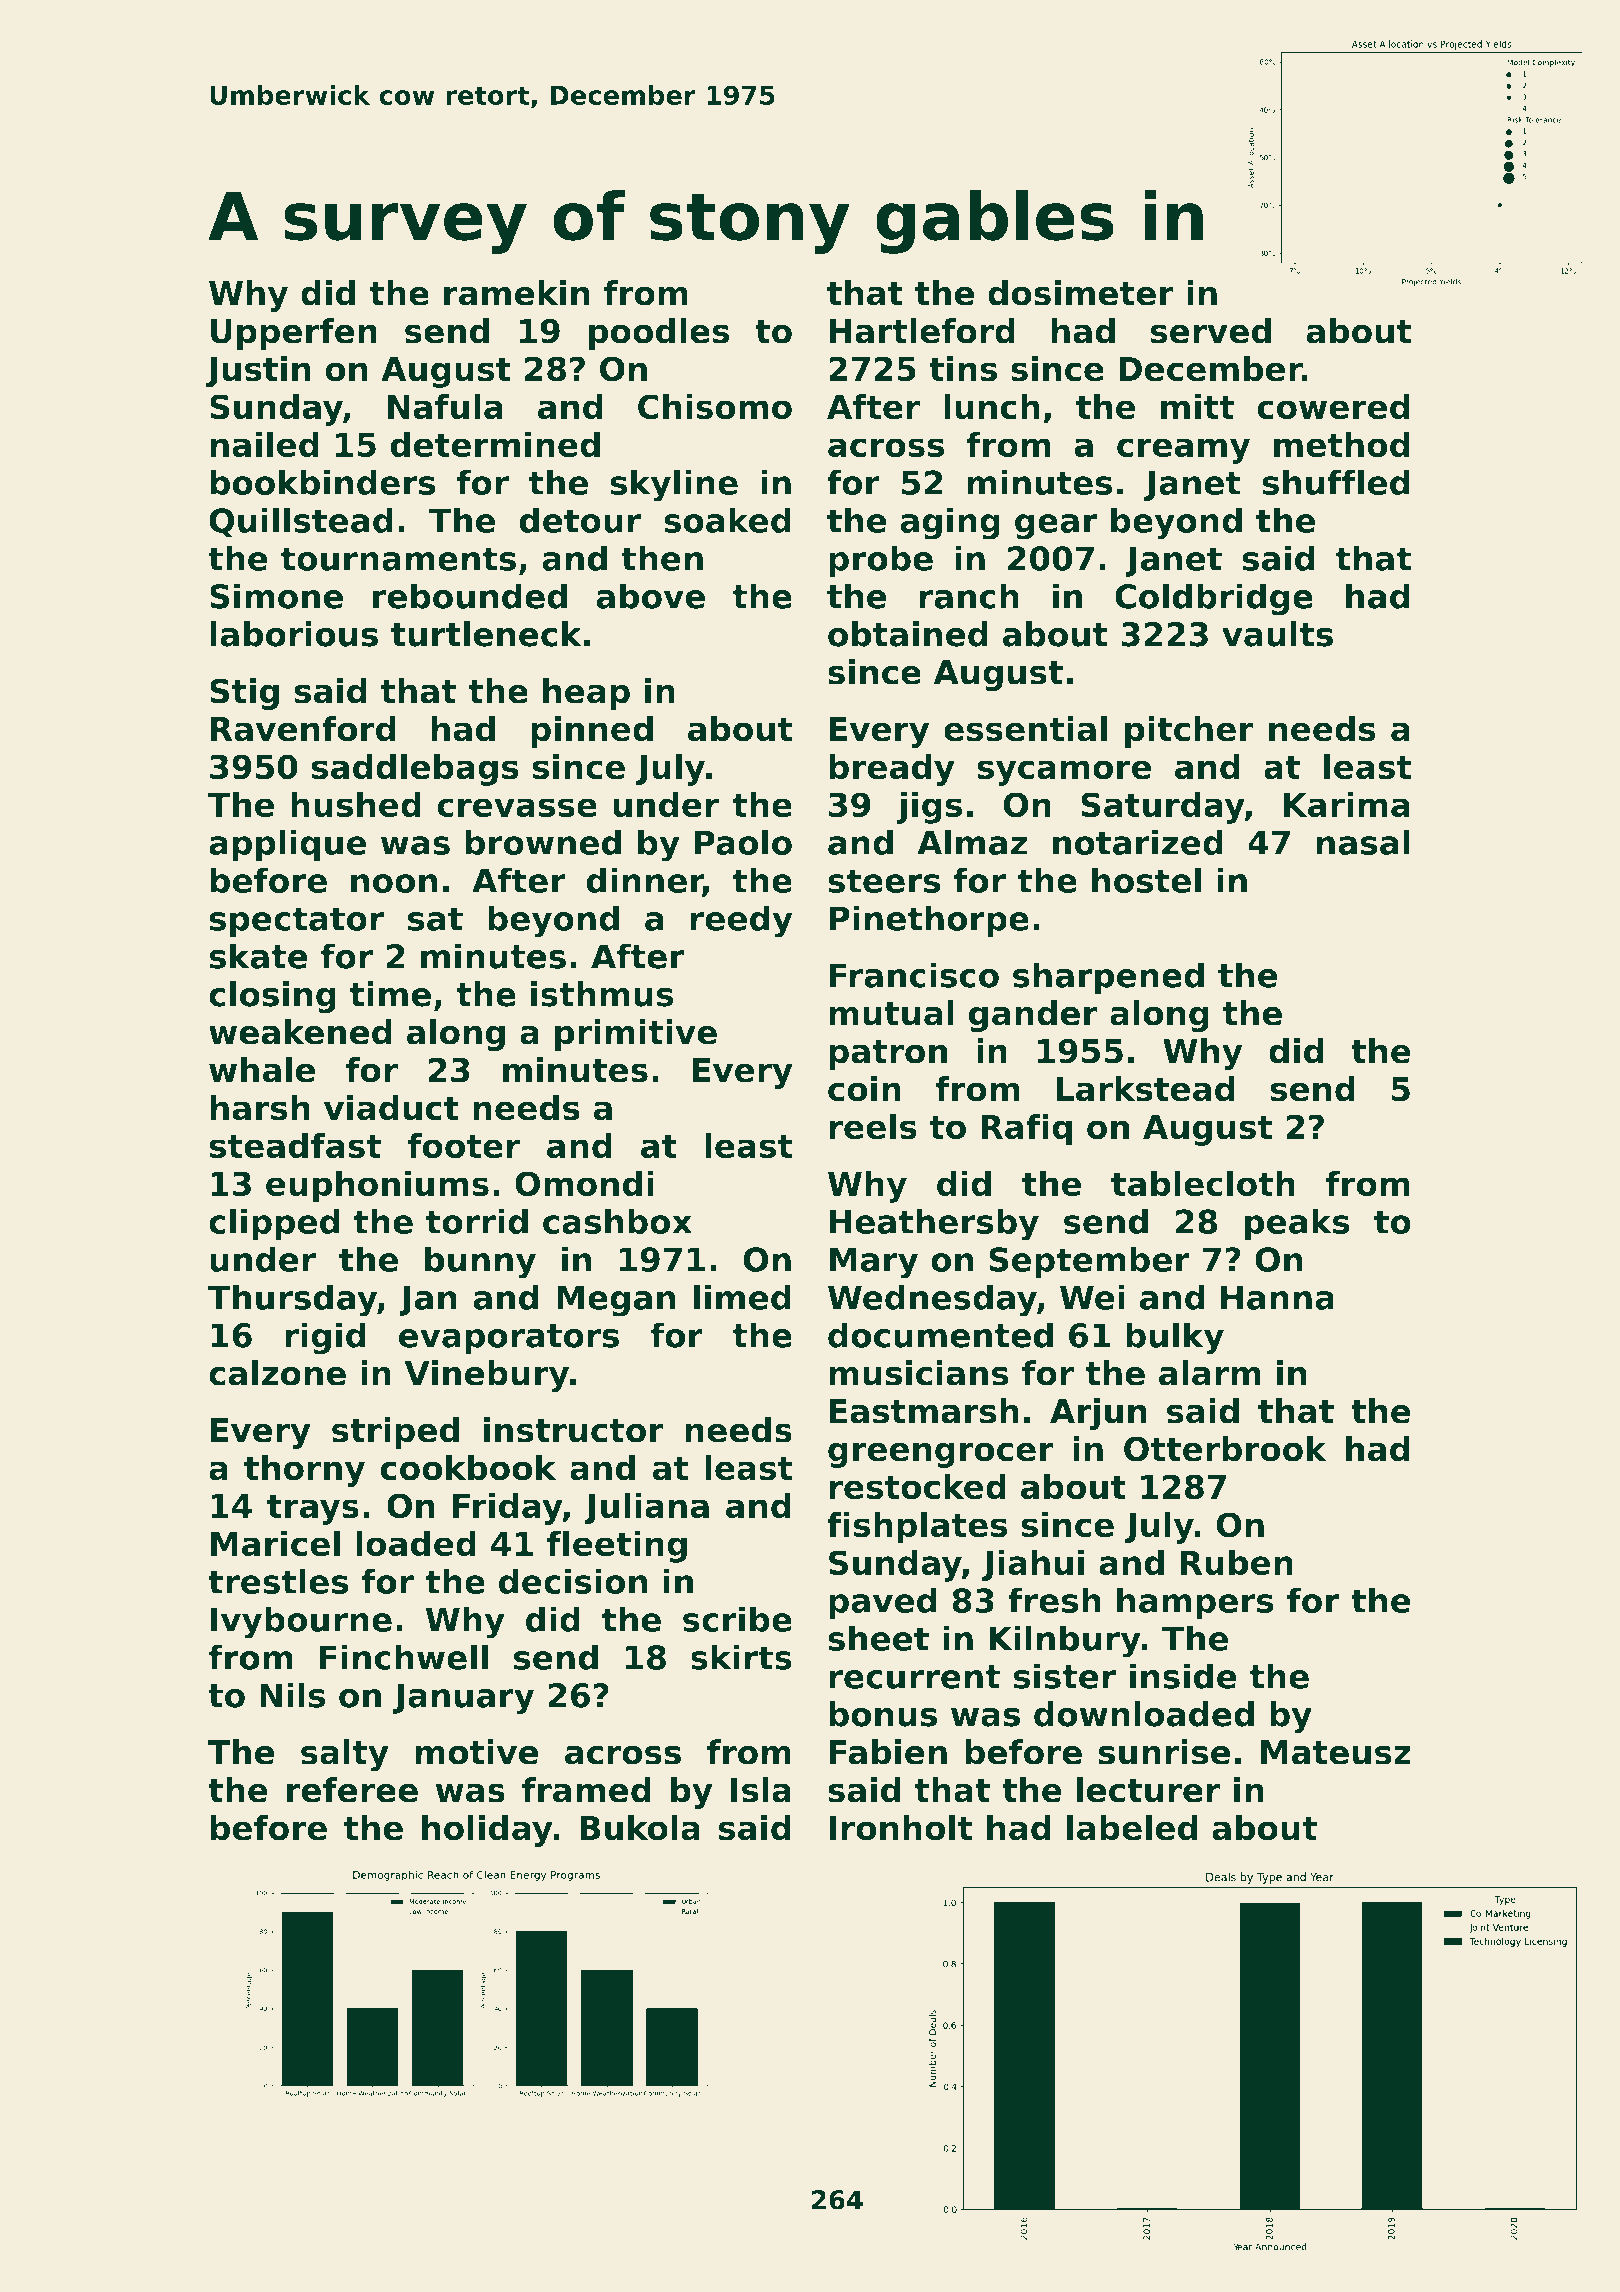 The width and height of the screenshot is (1620, 2292). I want to click on above, so click(650, 596).
